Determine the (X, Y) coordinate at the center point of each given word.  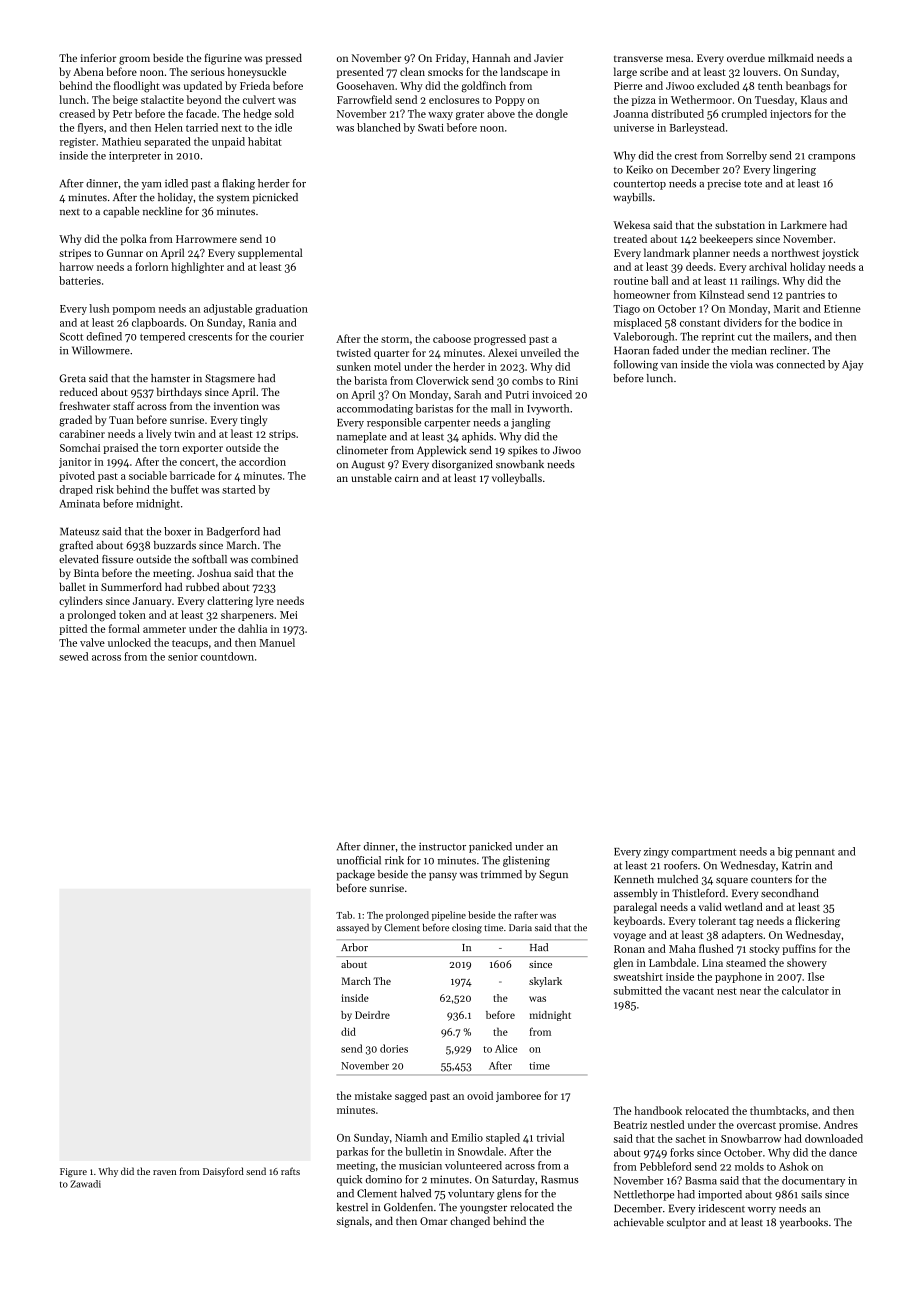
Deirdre (372, 1015)
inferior (98, 57)
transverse (638, 59)
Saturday (513, 1180)
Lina (712, 963)
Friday (451, 59)
